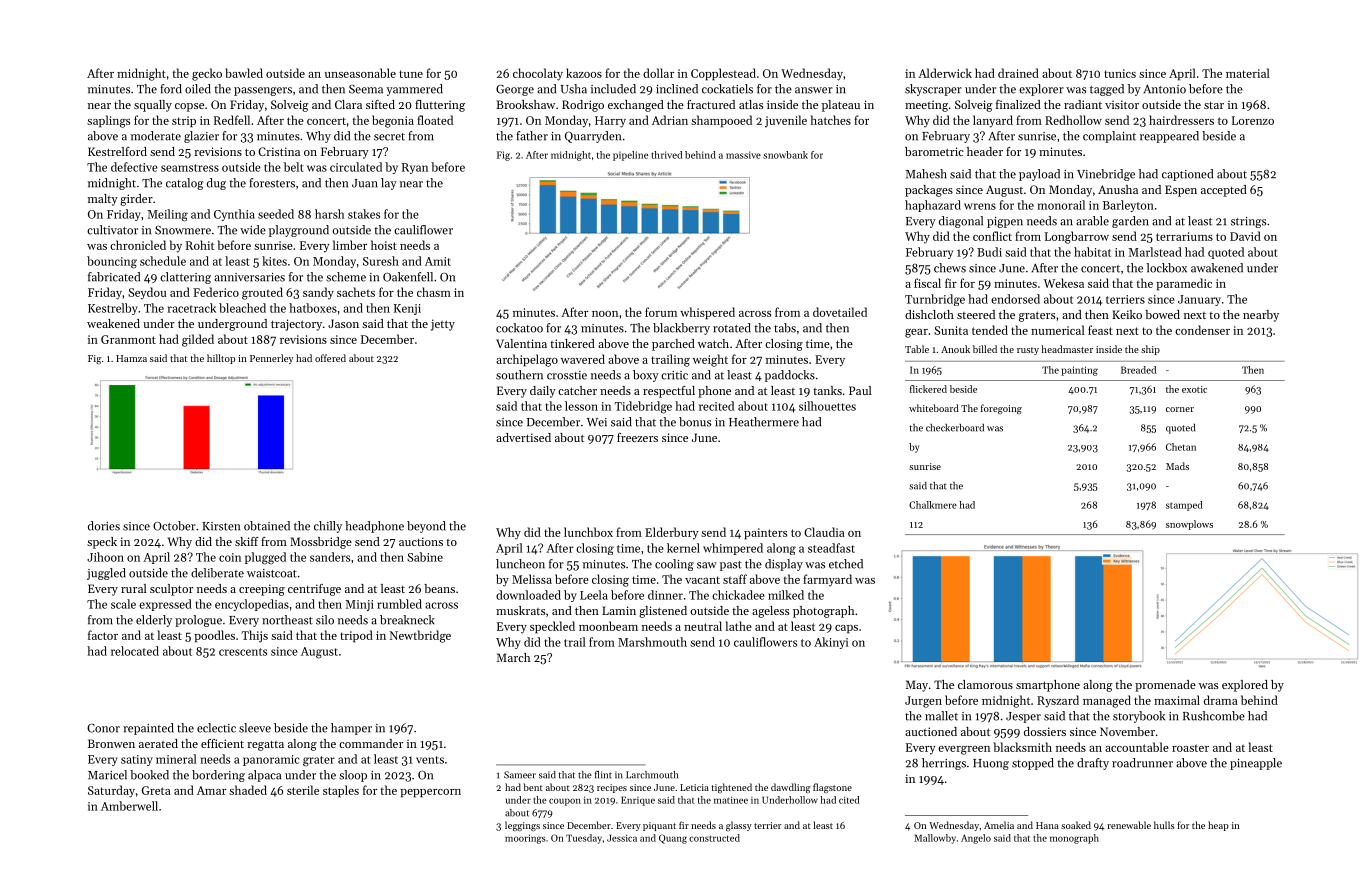  What do you see at coordinates (1248, 73) in the screenshot?
I see `material` at bounding box center [1248, 73].
